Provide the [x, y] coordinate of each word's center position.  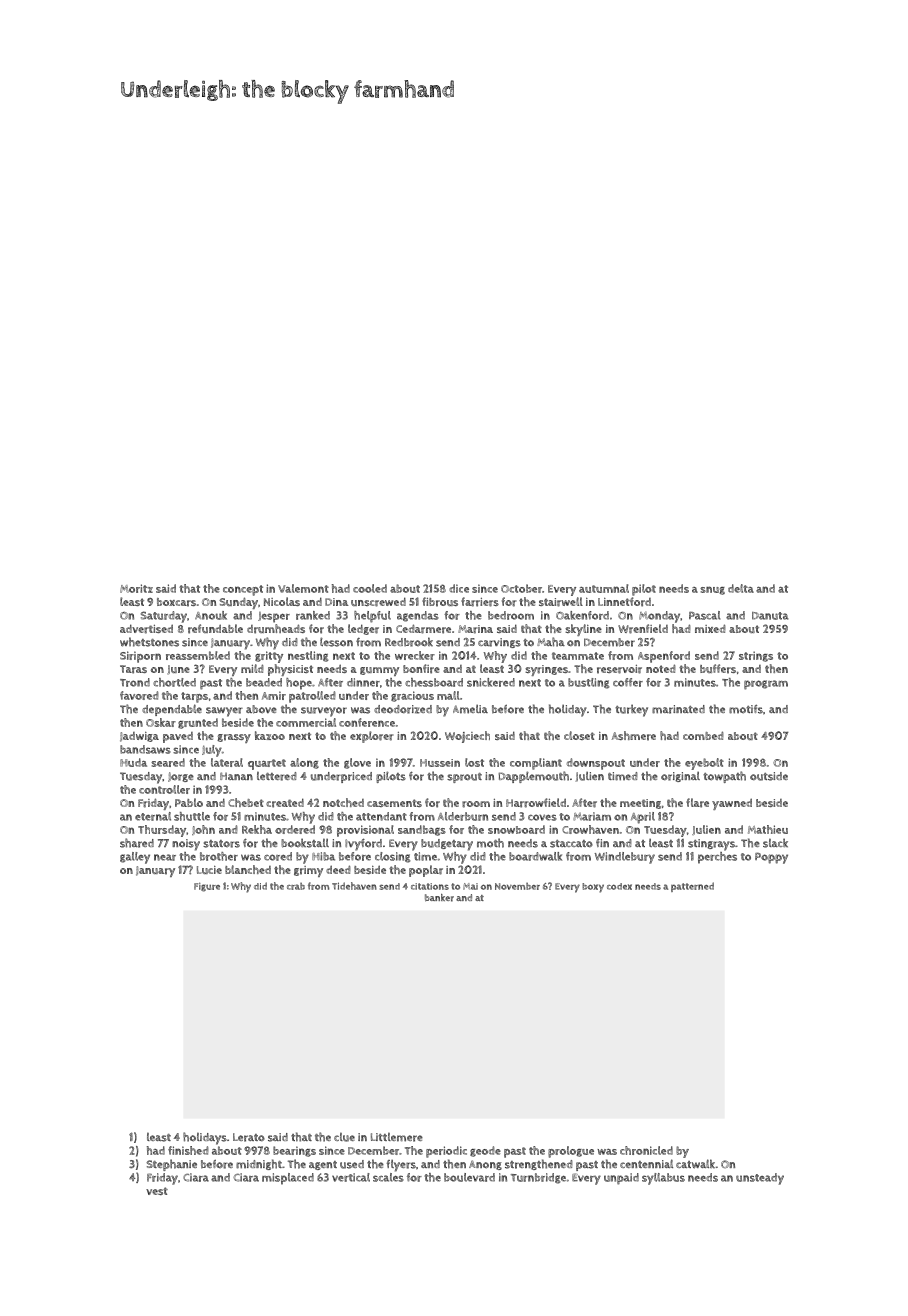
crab [296, 886]
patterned [692, 887]
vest [157, 1191]
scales [388, 1177]
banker [439, 898]
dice [459, 588]
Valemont [303, 588]
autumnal [604, 588]
